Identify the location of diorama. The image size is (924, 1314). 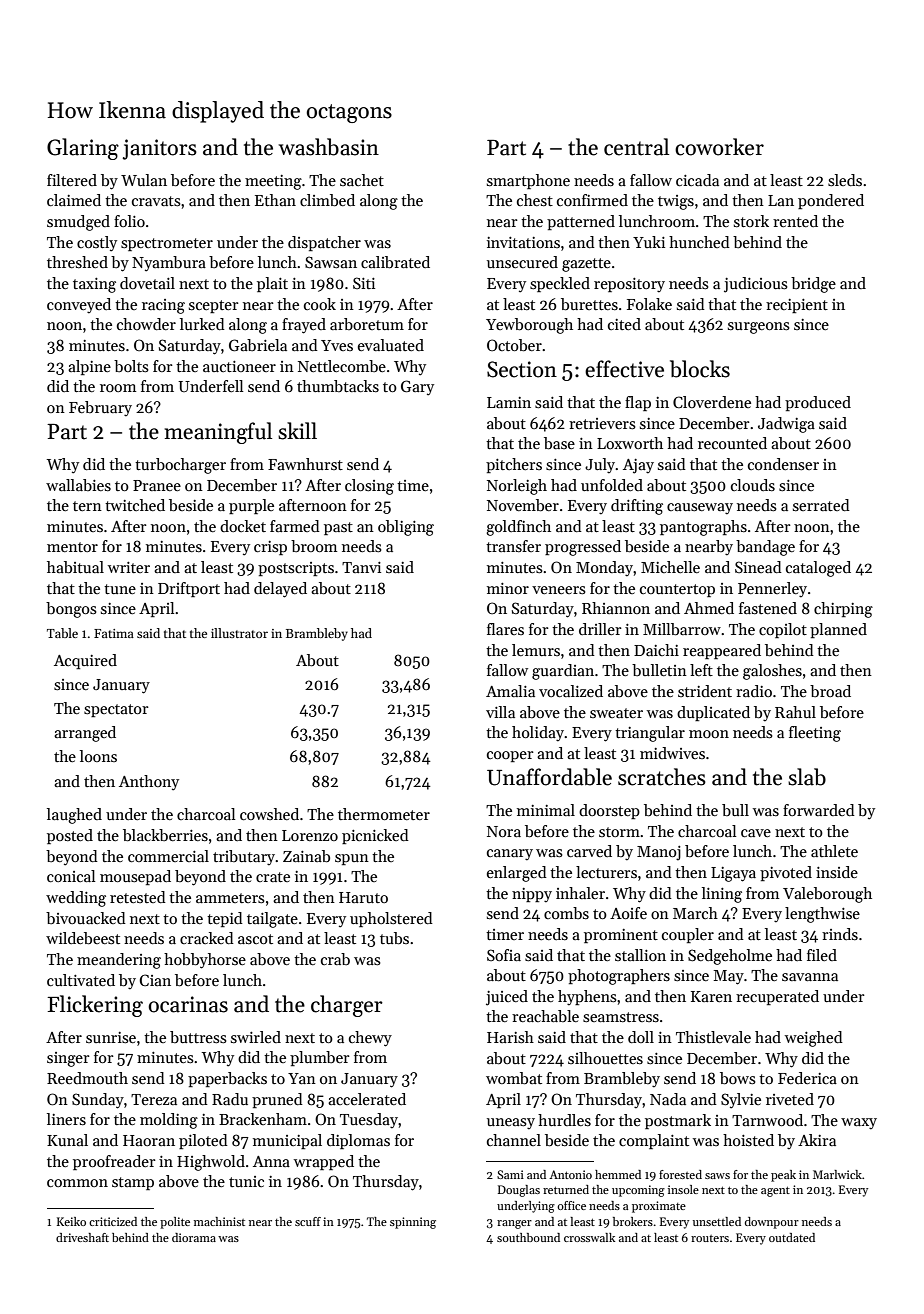
(194, 1237).
